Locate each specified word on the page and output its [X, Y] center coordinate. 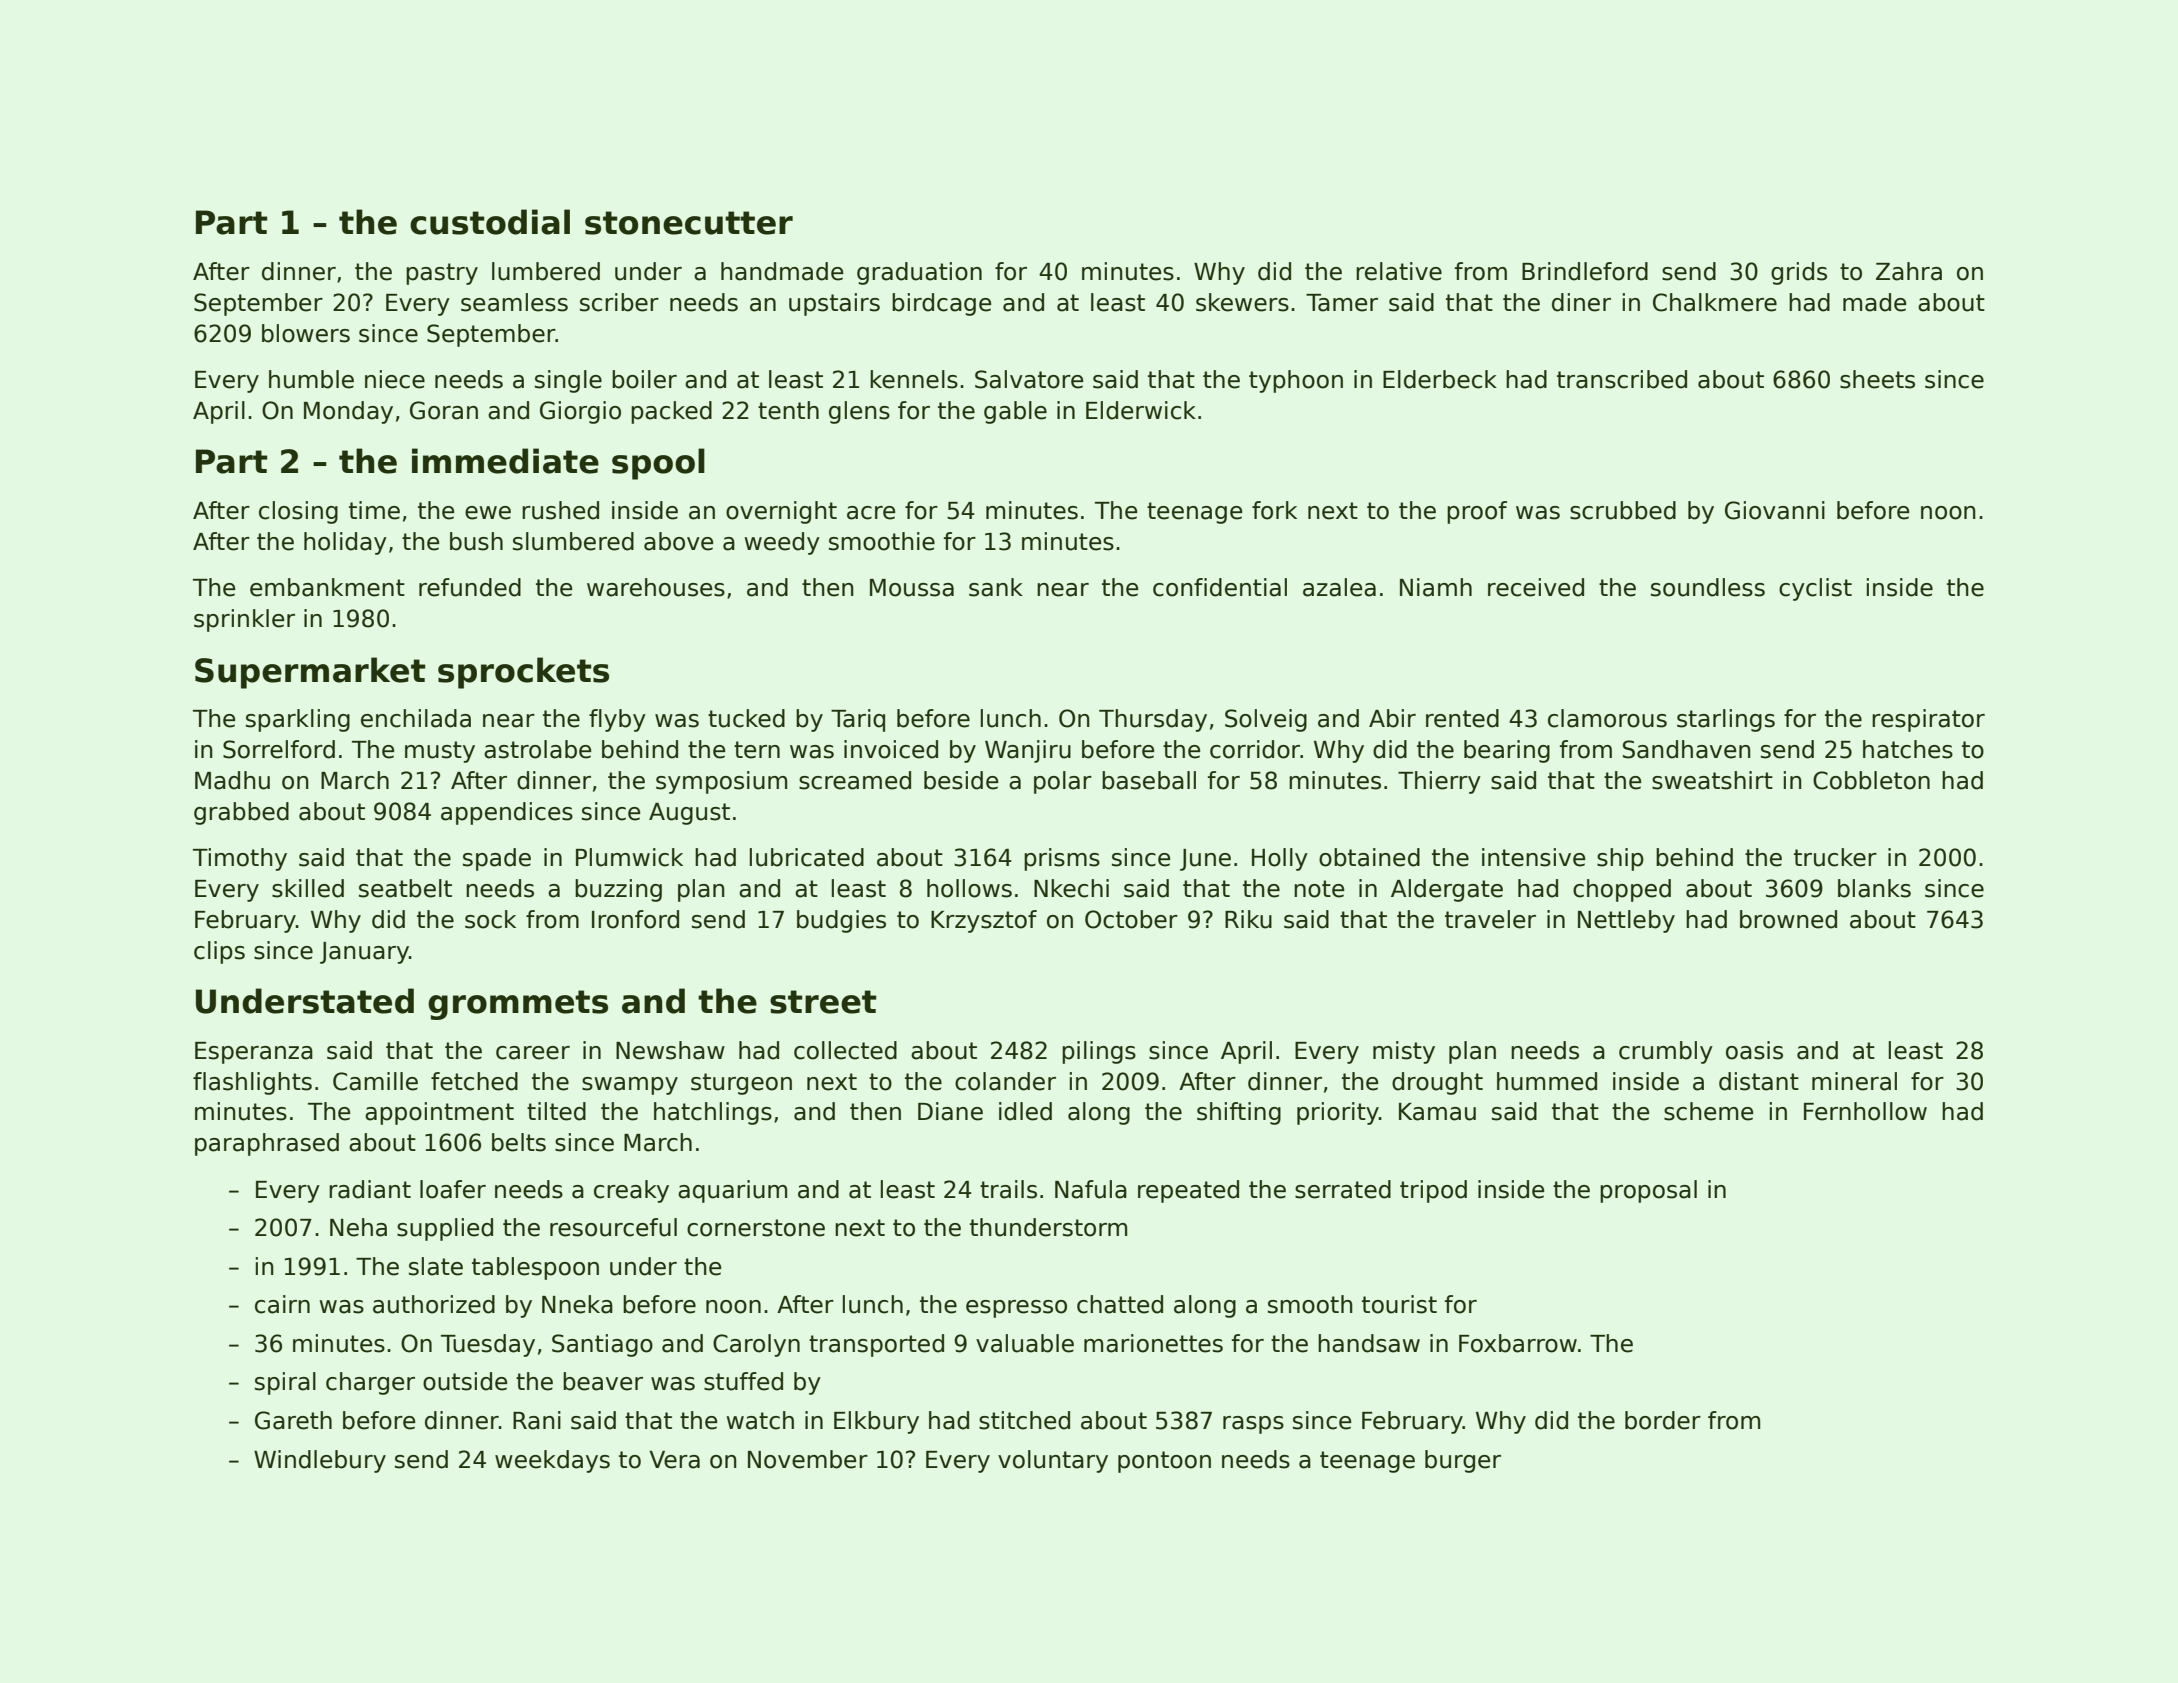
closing [298, 512]
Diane [950, 1111]
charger [370, 1383]
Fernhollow [1865, 1111]
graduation [919, 273]
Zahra [1909, 271]
